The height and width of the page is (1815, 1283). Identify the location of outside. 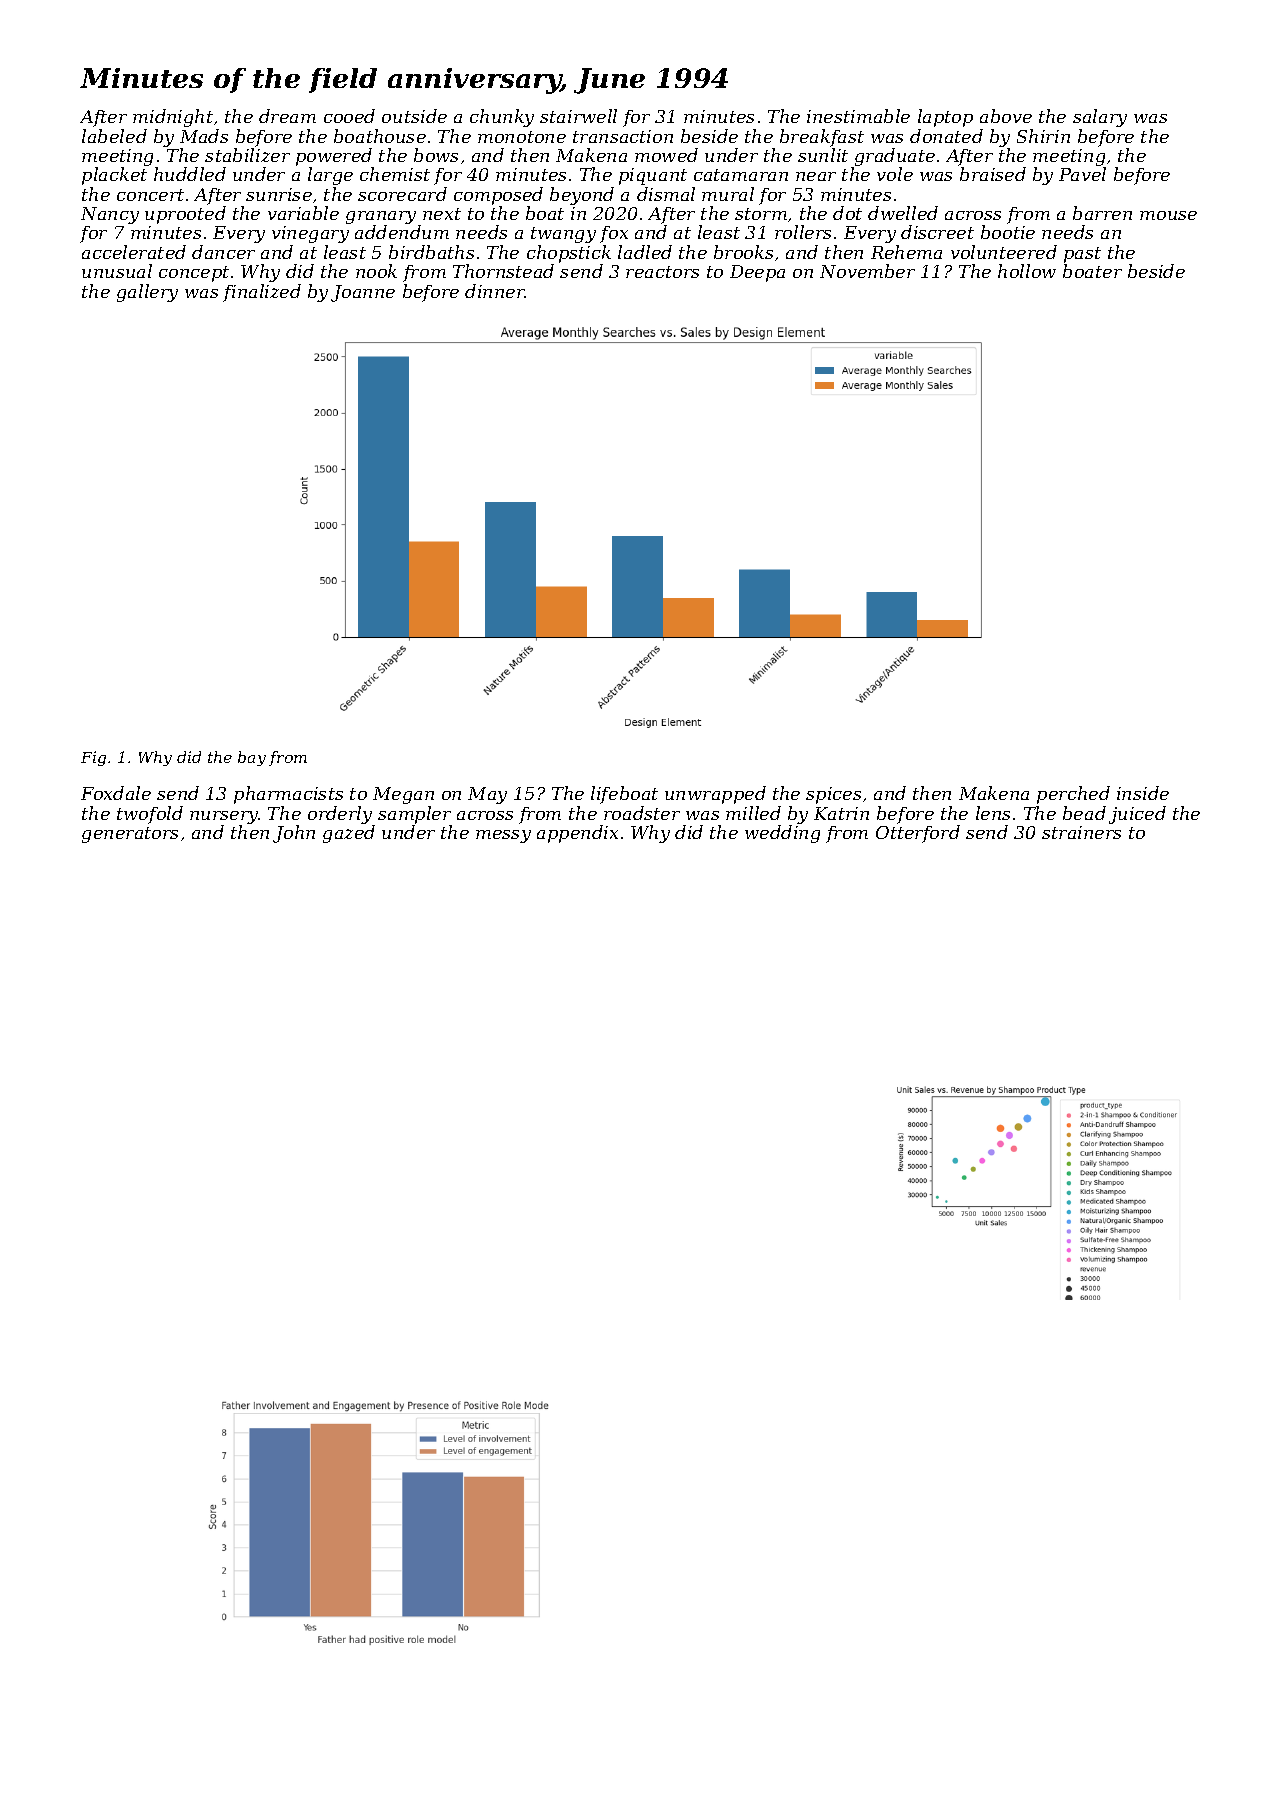
(414, 116).
